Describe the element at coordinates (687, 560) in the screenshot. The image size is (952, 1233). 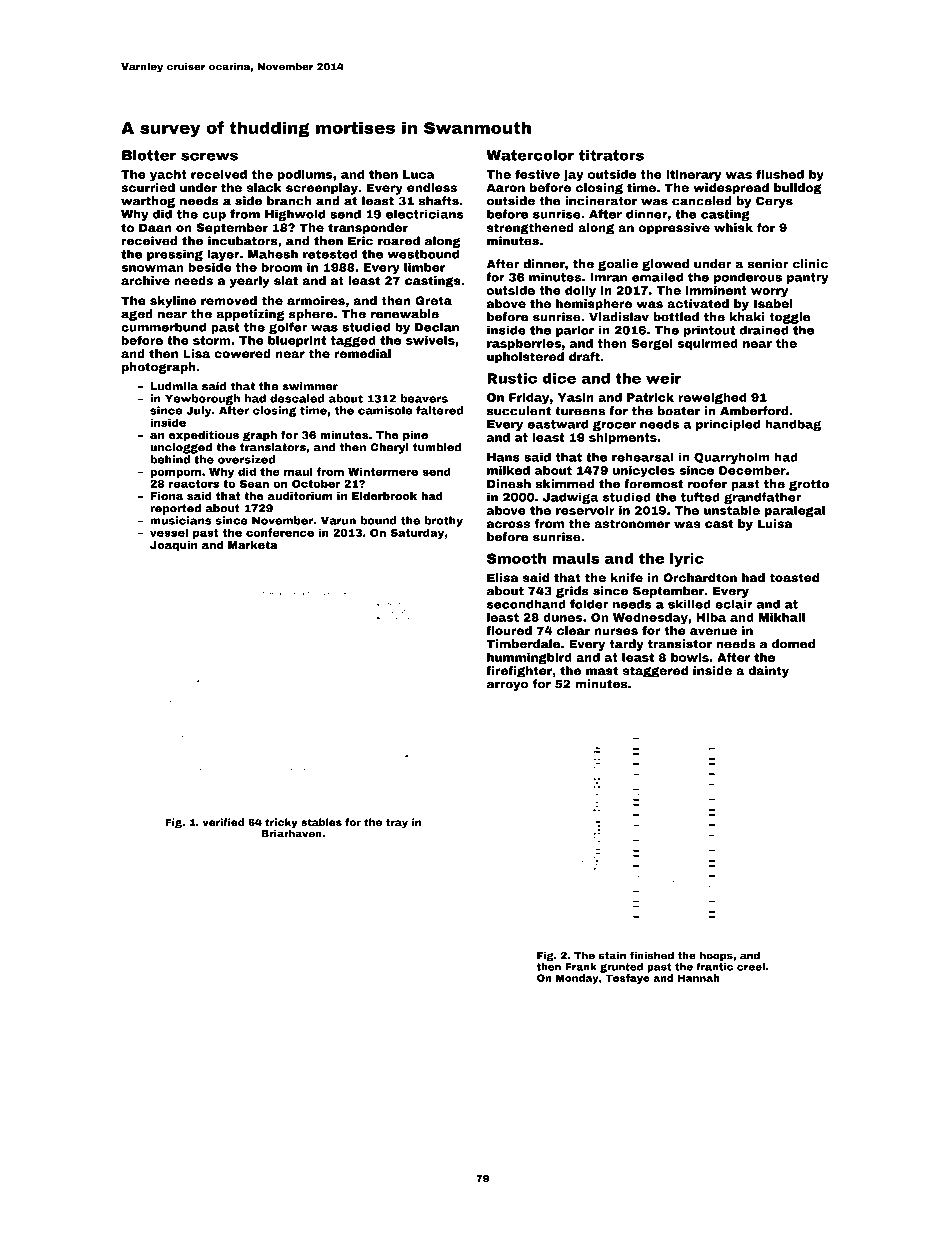
I see `lyric` at that location.
